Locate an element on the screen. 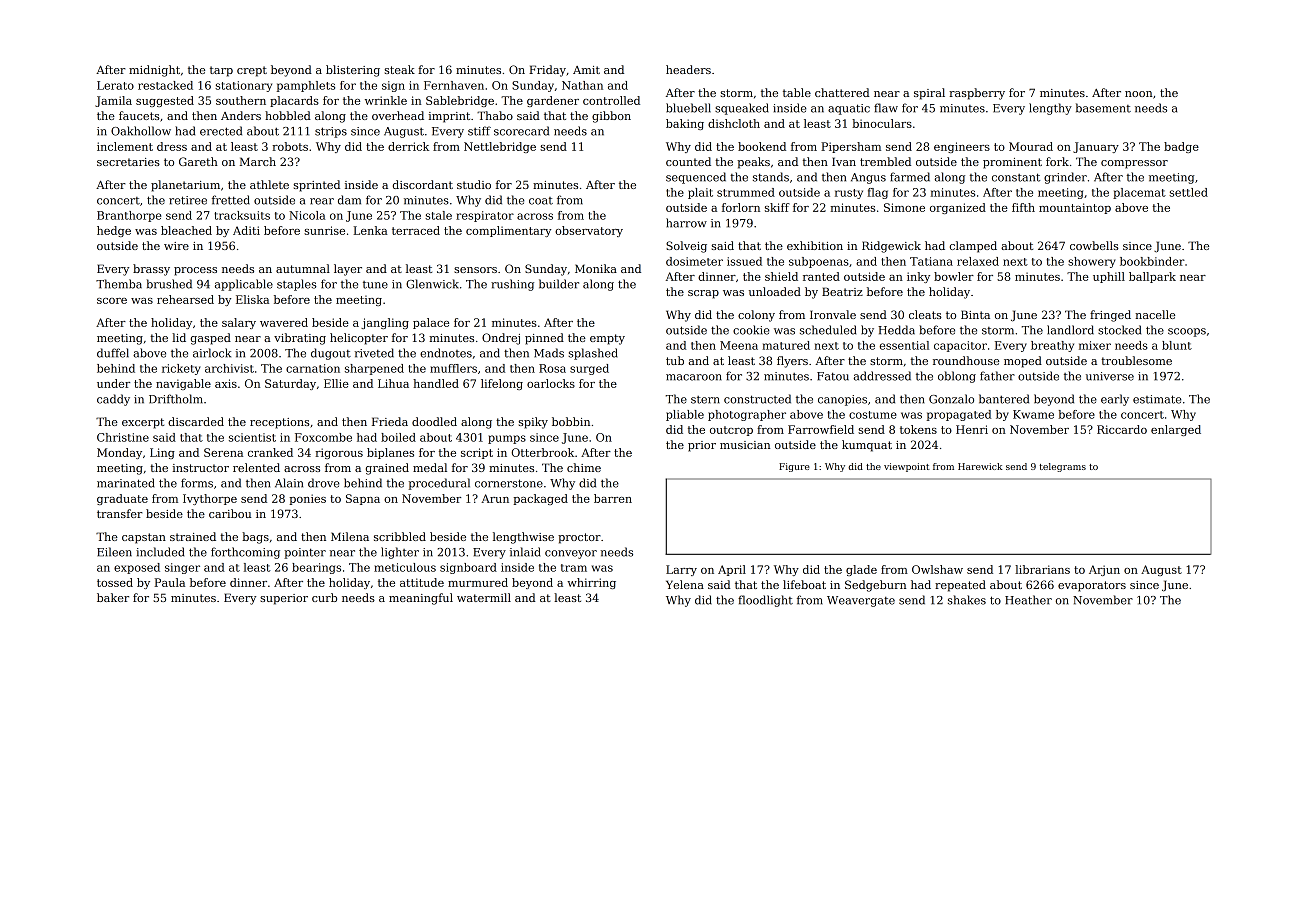 The width and height of the screenshot is (1308, 924). flaw is located at coordinates (886, 108).
